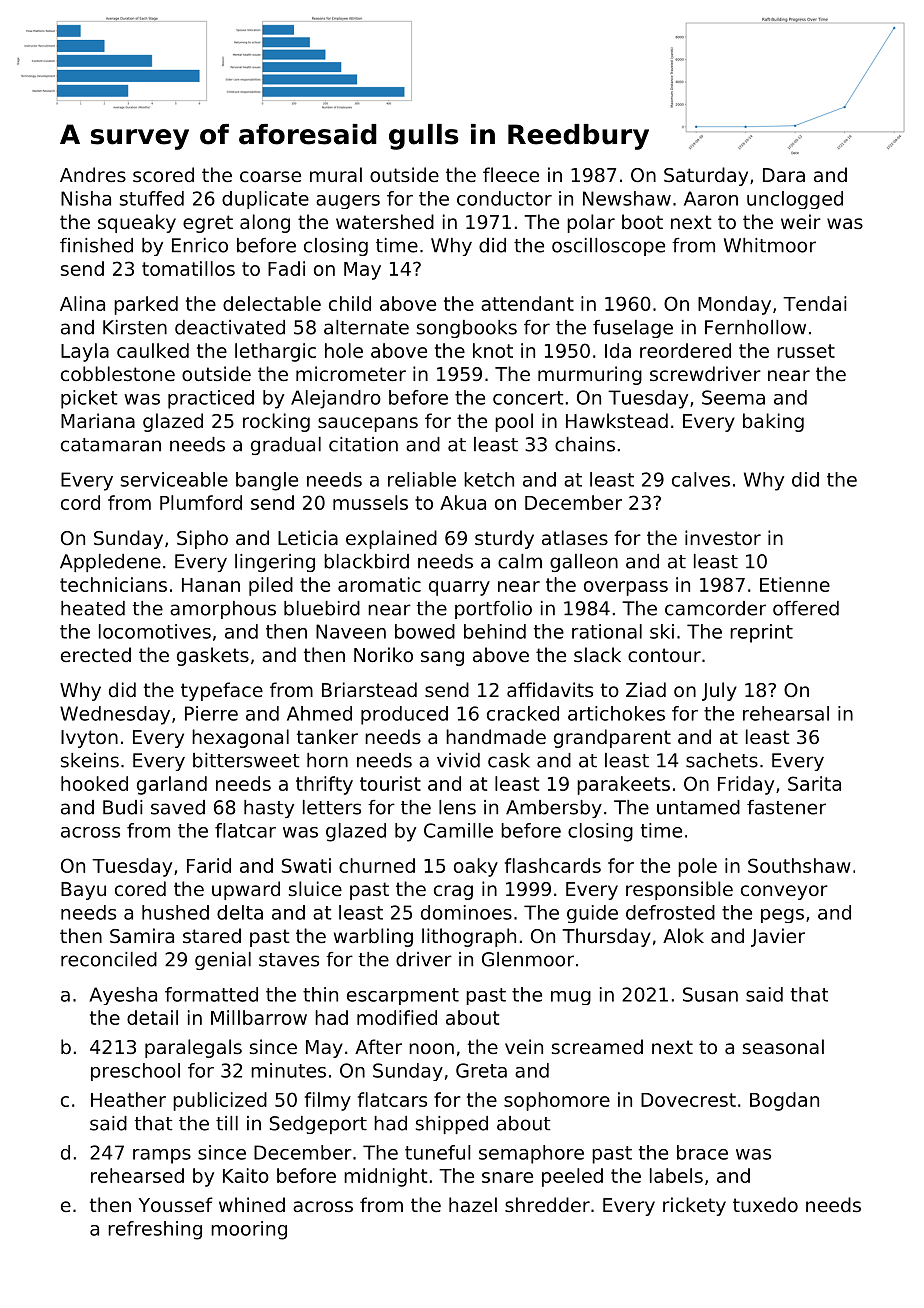 Image resolution: width=924 pixels, height=1308 pixels. Describe the element at coordinates (137, 223) in the image. I see `squeaky` at that location.
